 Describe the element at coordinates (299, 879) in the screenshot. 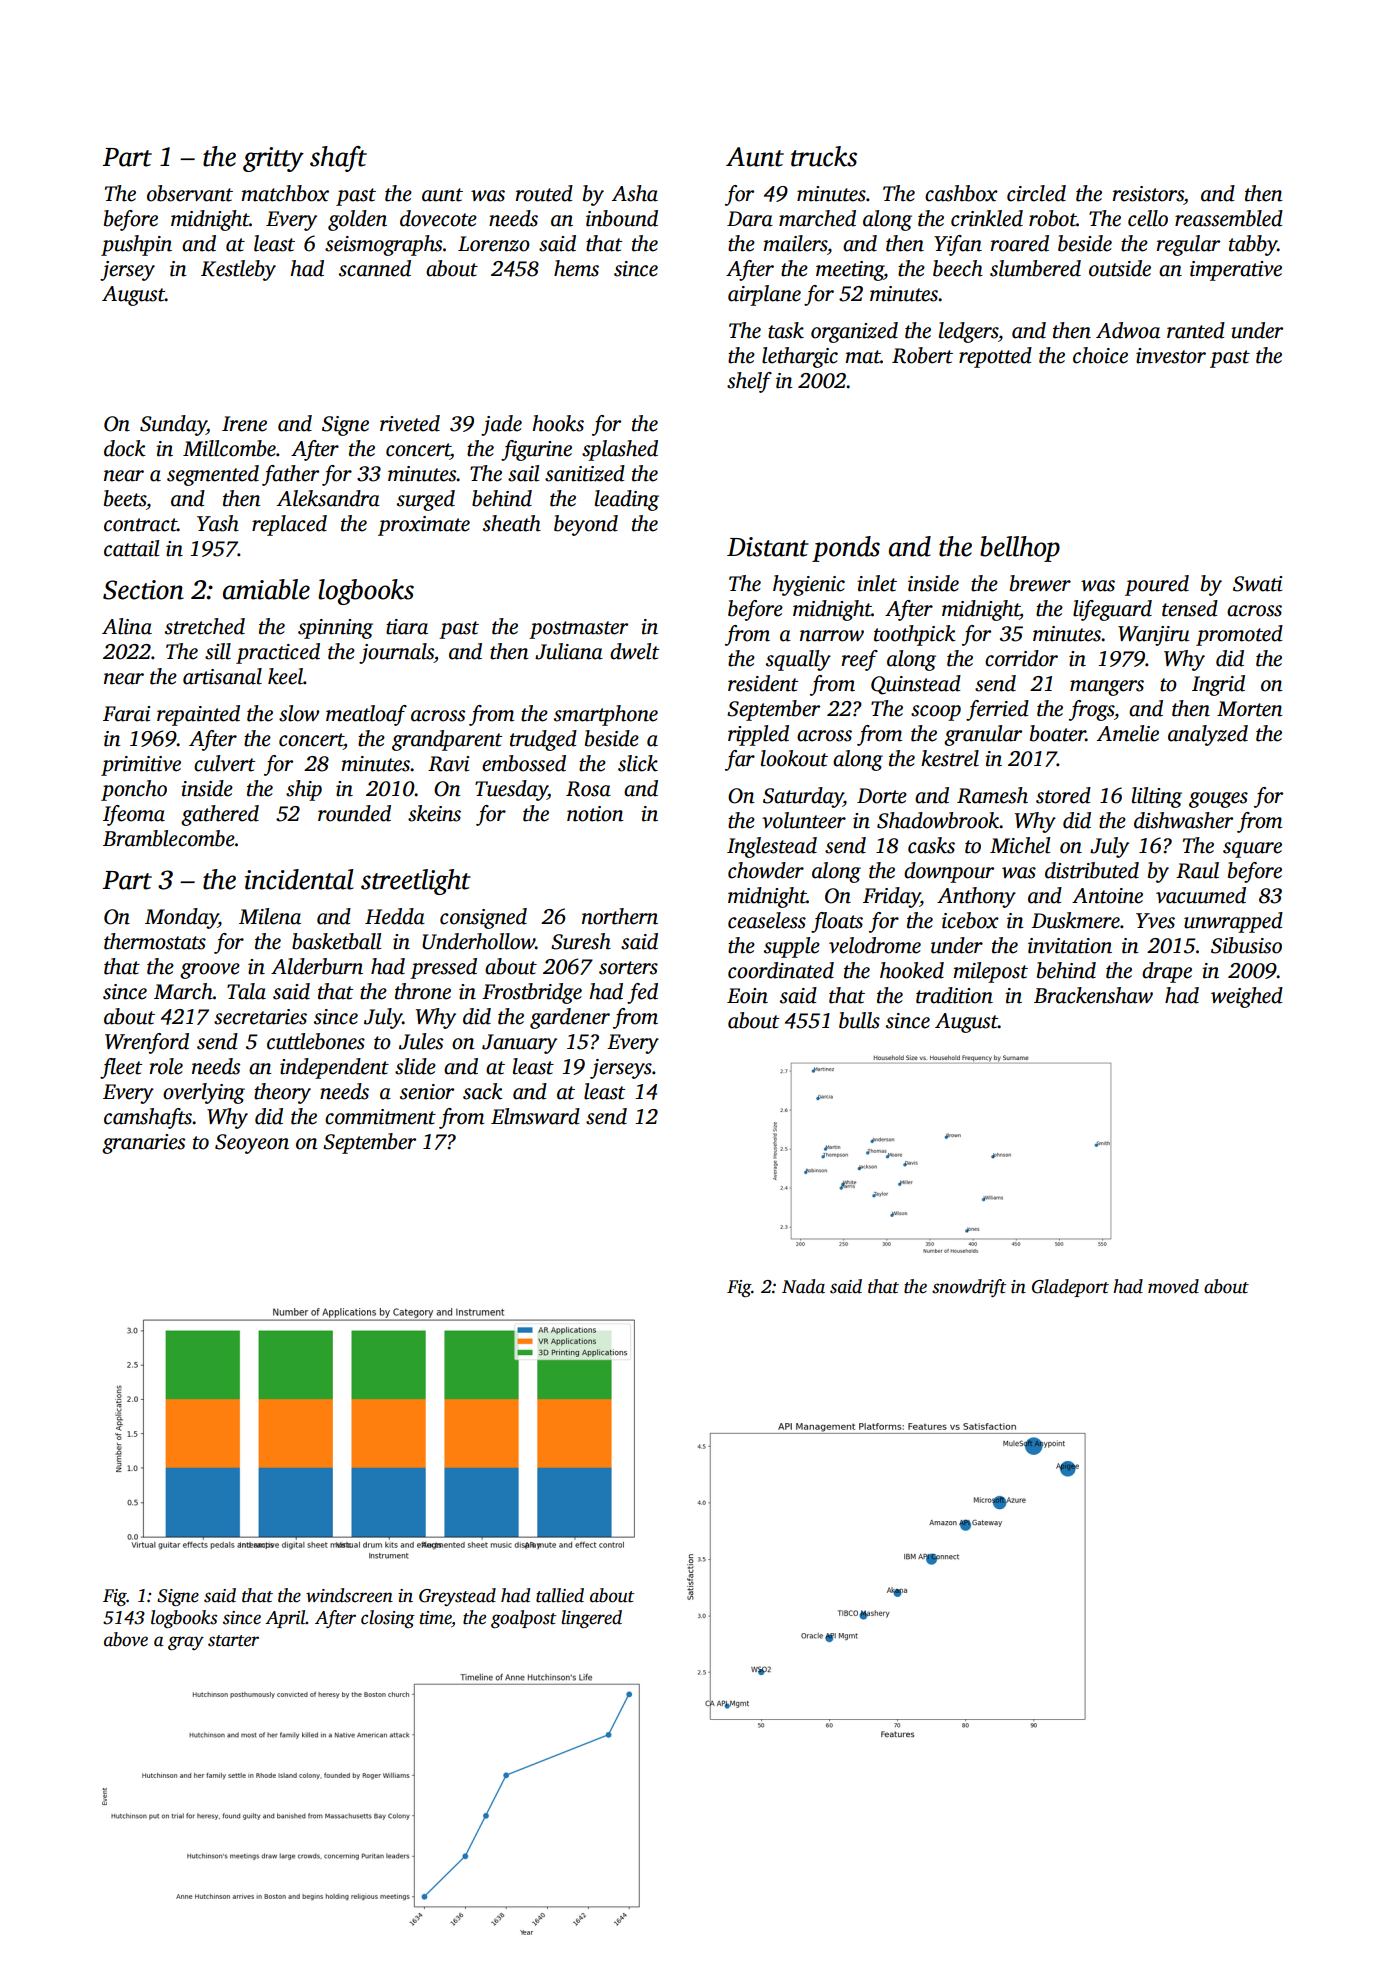

I see `incidental` at that location.
